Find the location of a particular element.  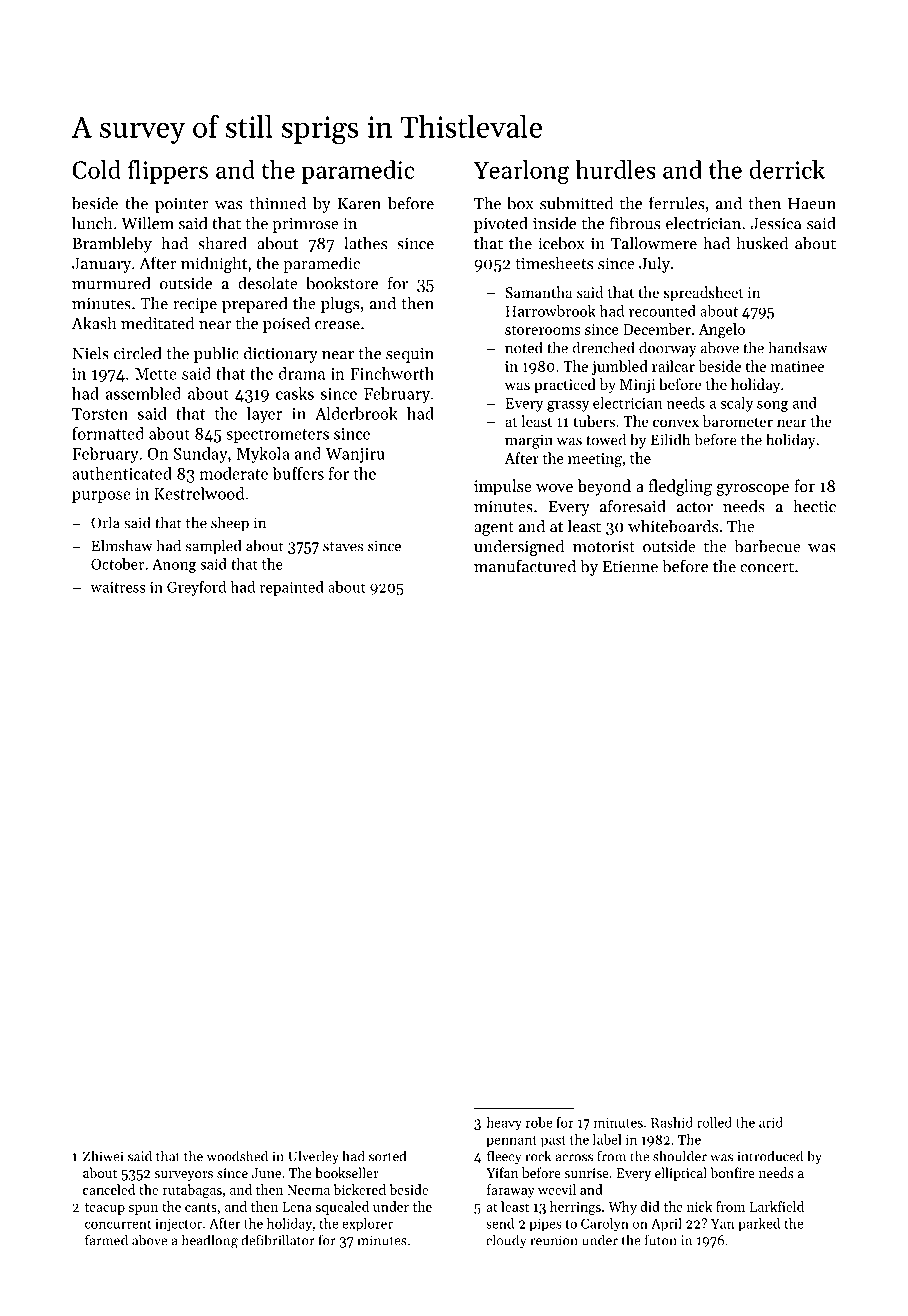

spectrometers is located at coordinates (277, 436).
